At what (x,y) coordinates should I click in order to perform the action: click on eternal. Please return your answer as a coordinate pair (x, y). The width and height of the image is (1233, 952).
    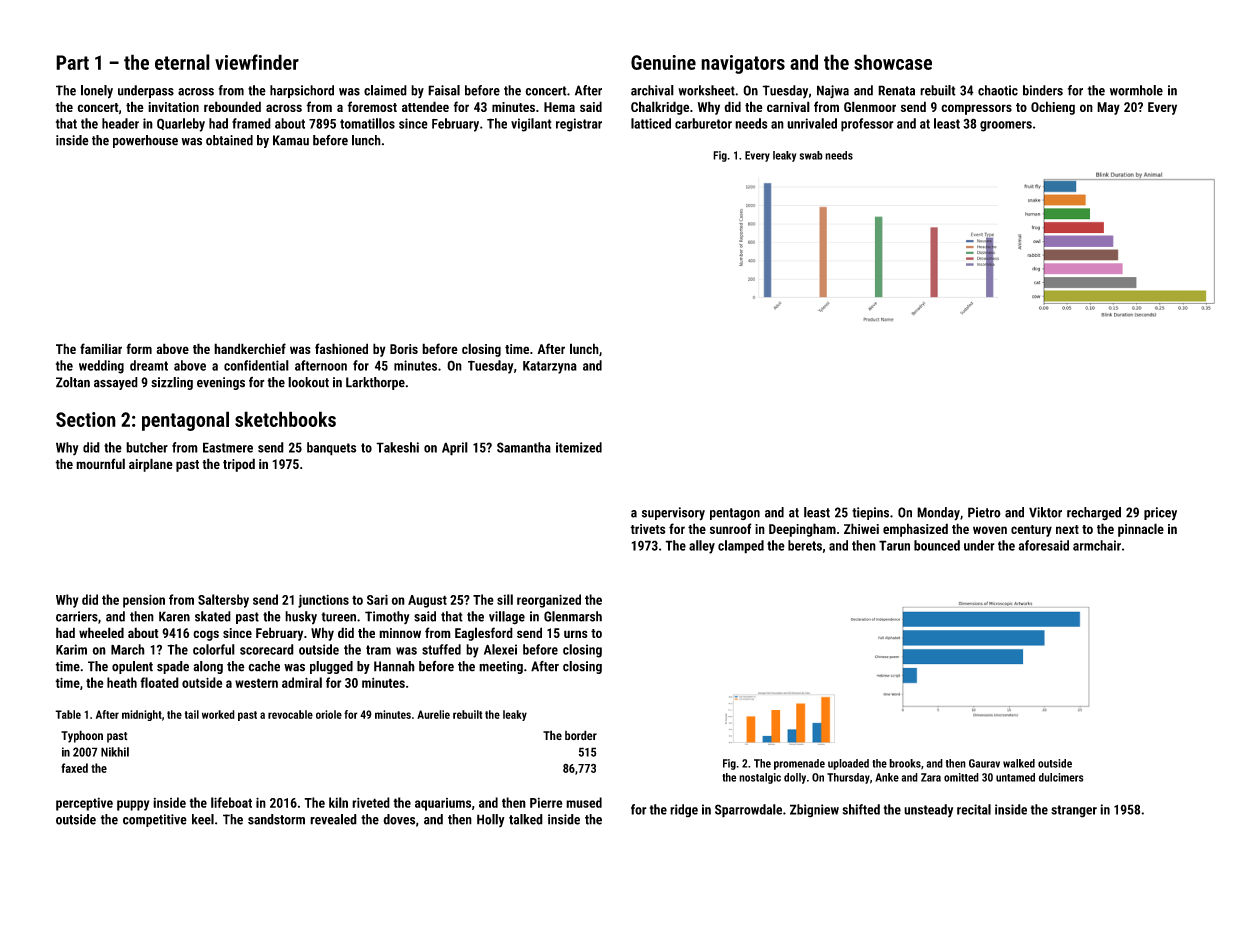
    Looking at the image, I should click on (182, 62).
